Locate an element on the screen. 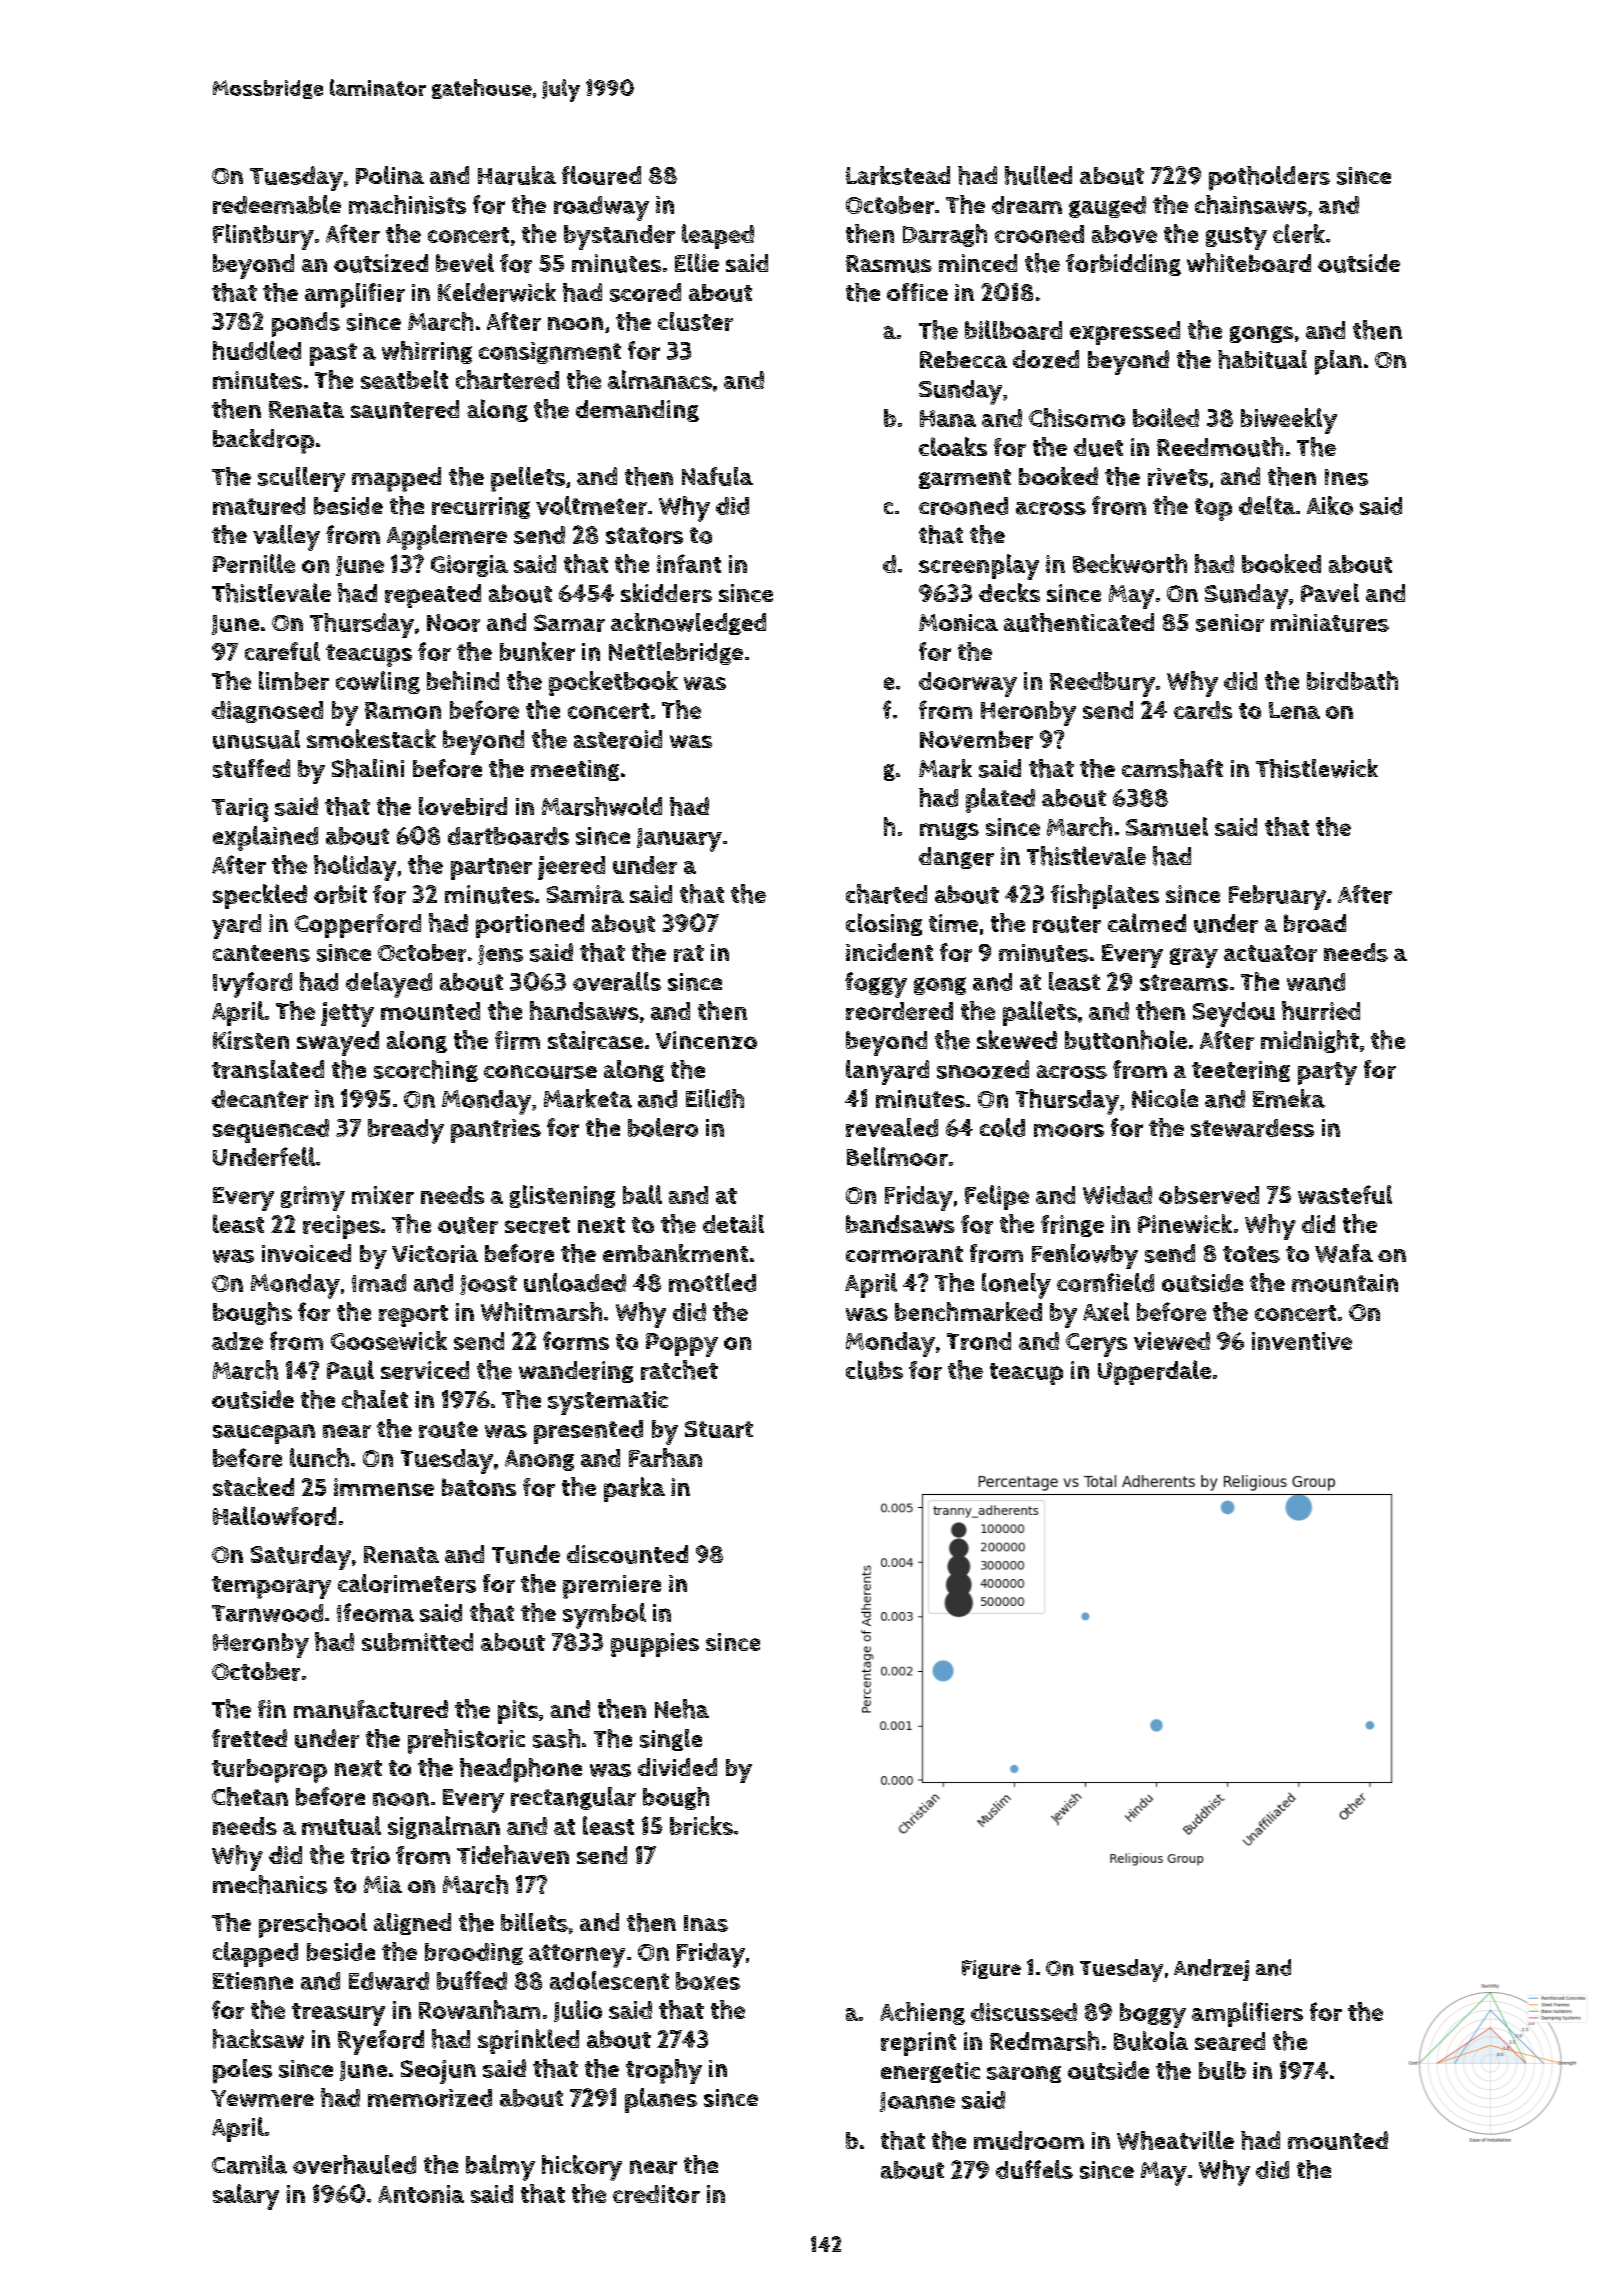  behind is located at coordinates (463, 680).
